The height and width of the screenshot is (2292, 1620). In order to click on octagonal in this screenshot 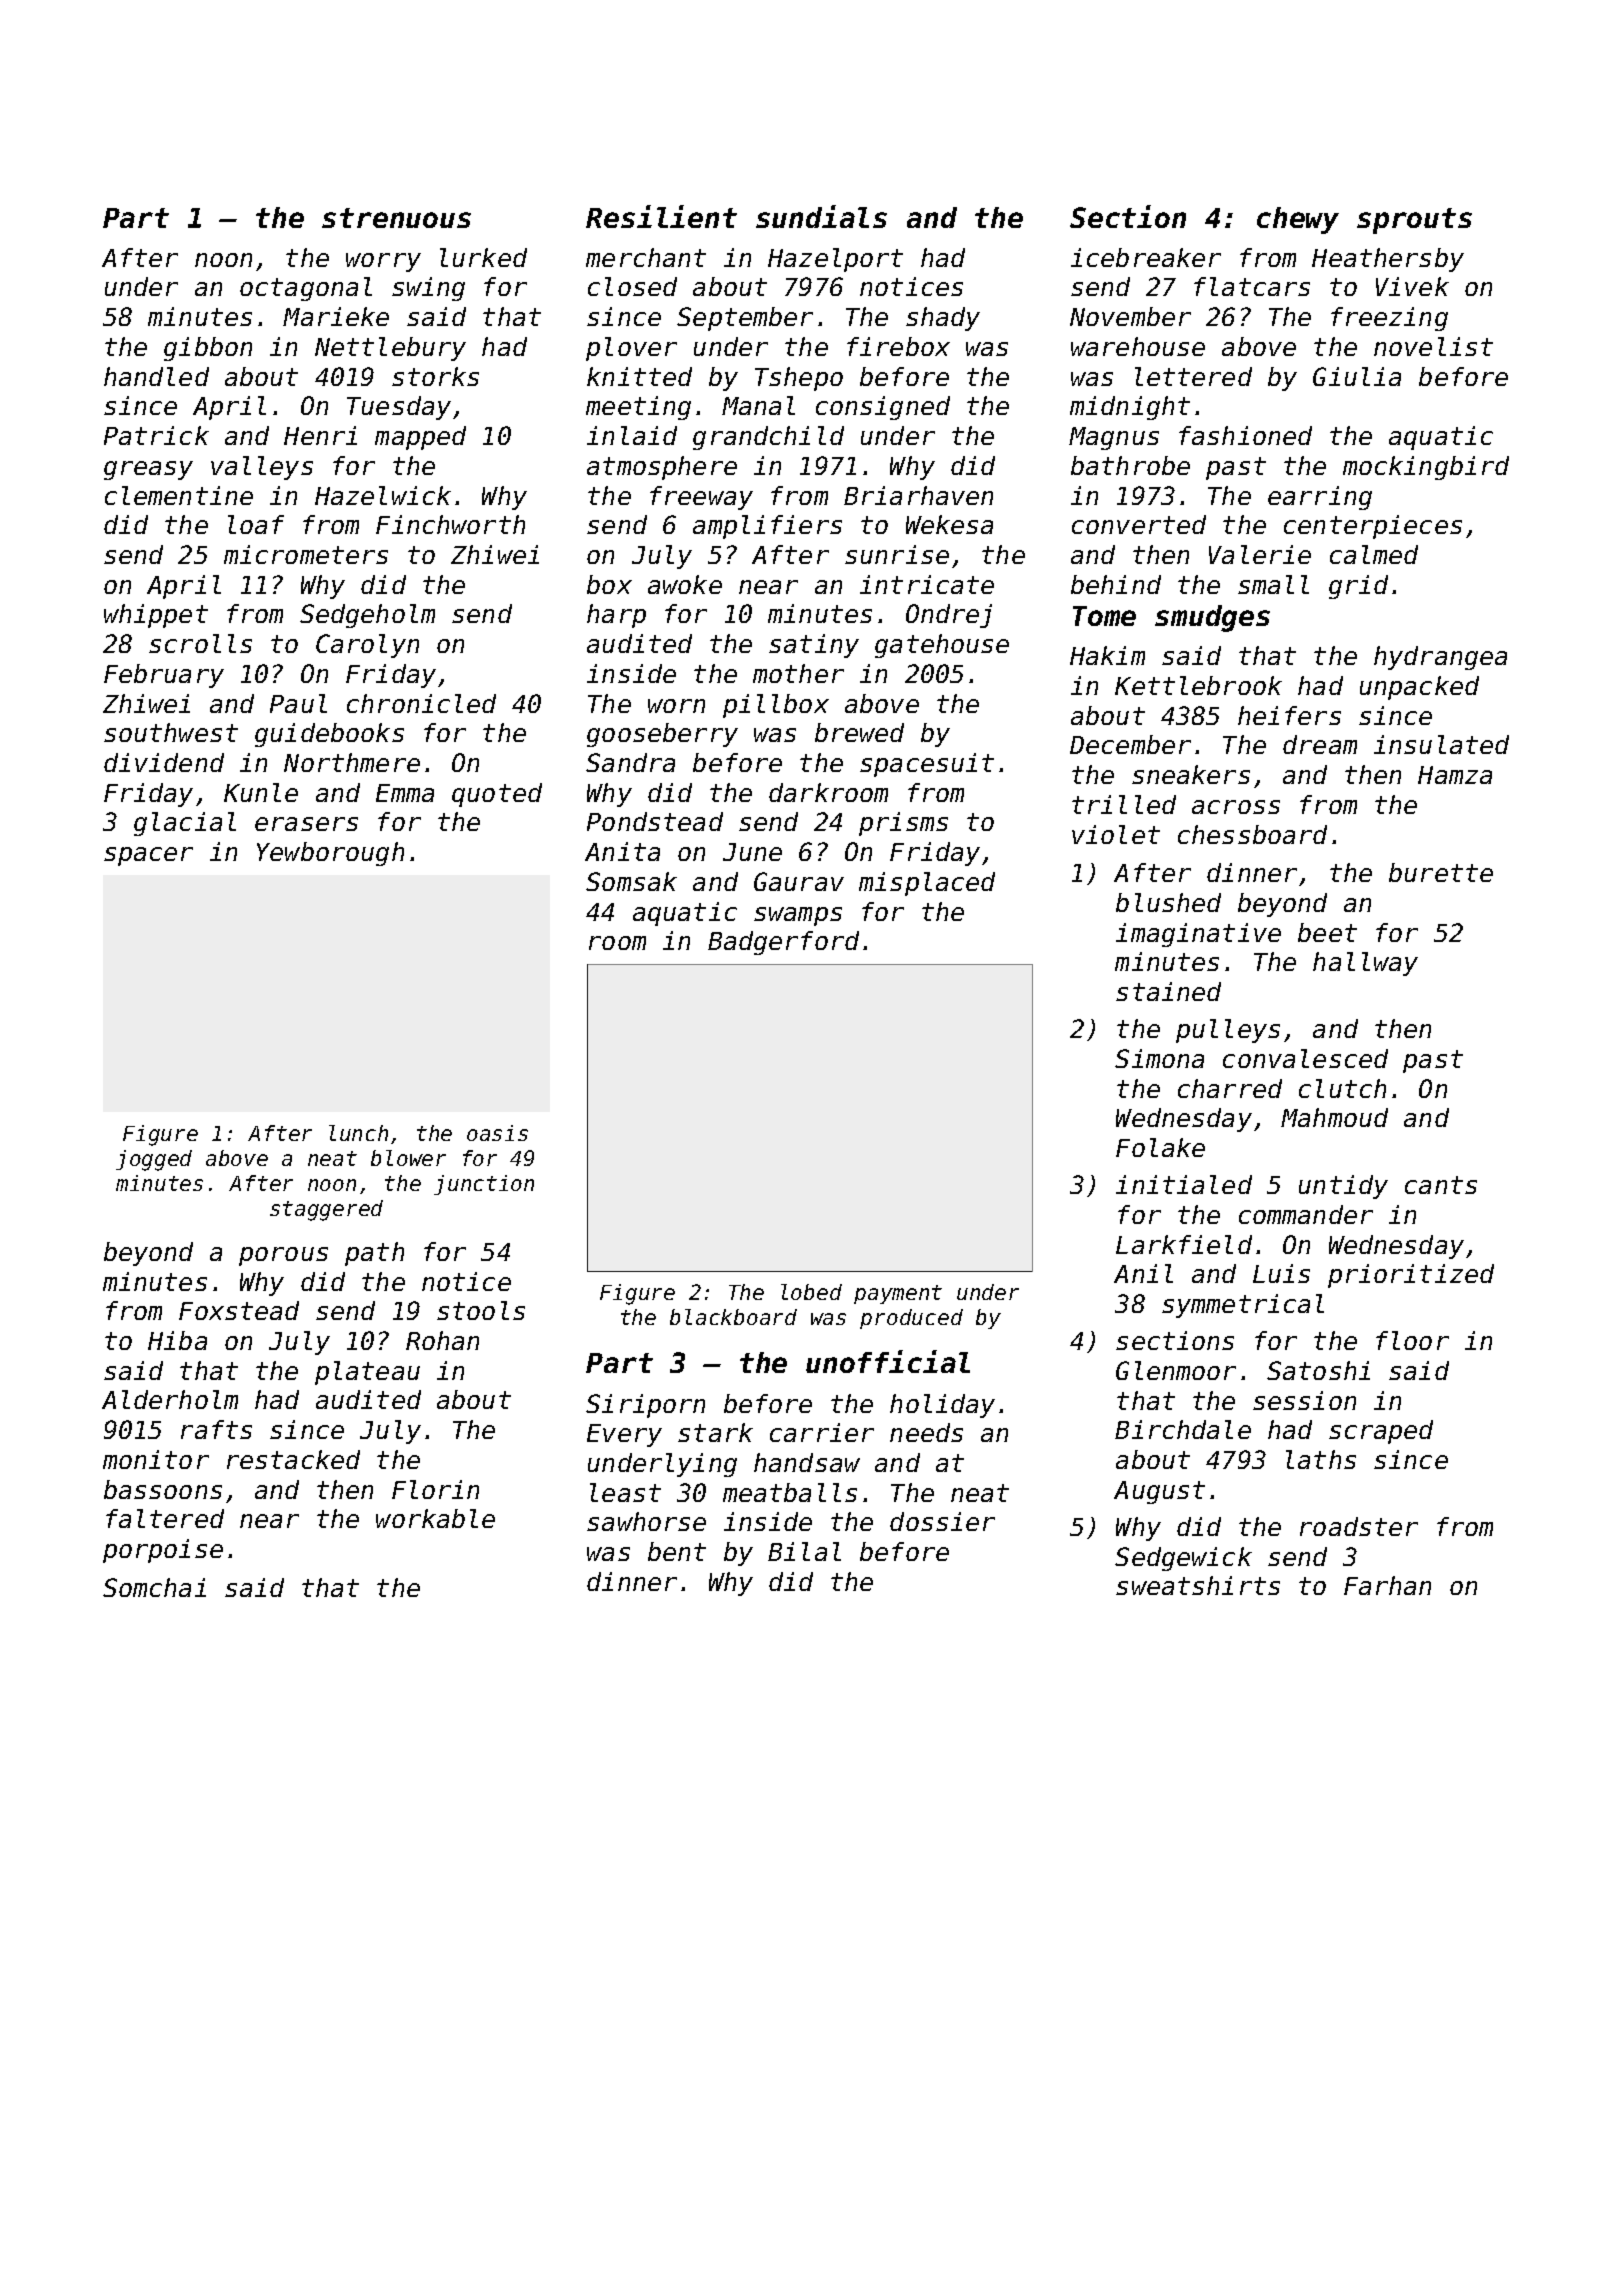, I will do `click(306, 289)`.
